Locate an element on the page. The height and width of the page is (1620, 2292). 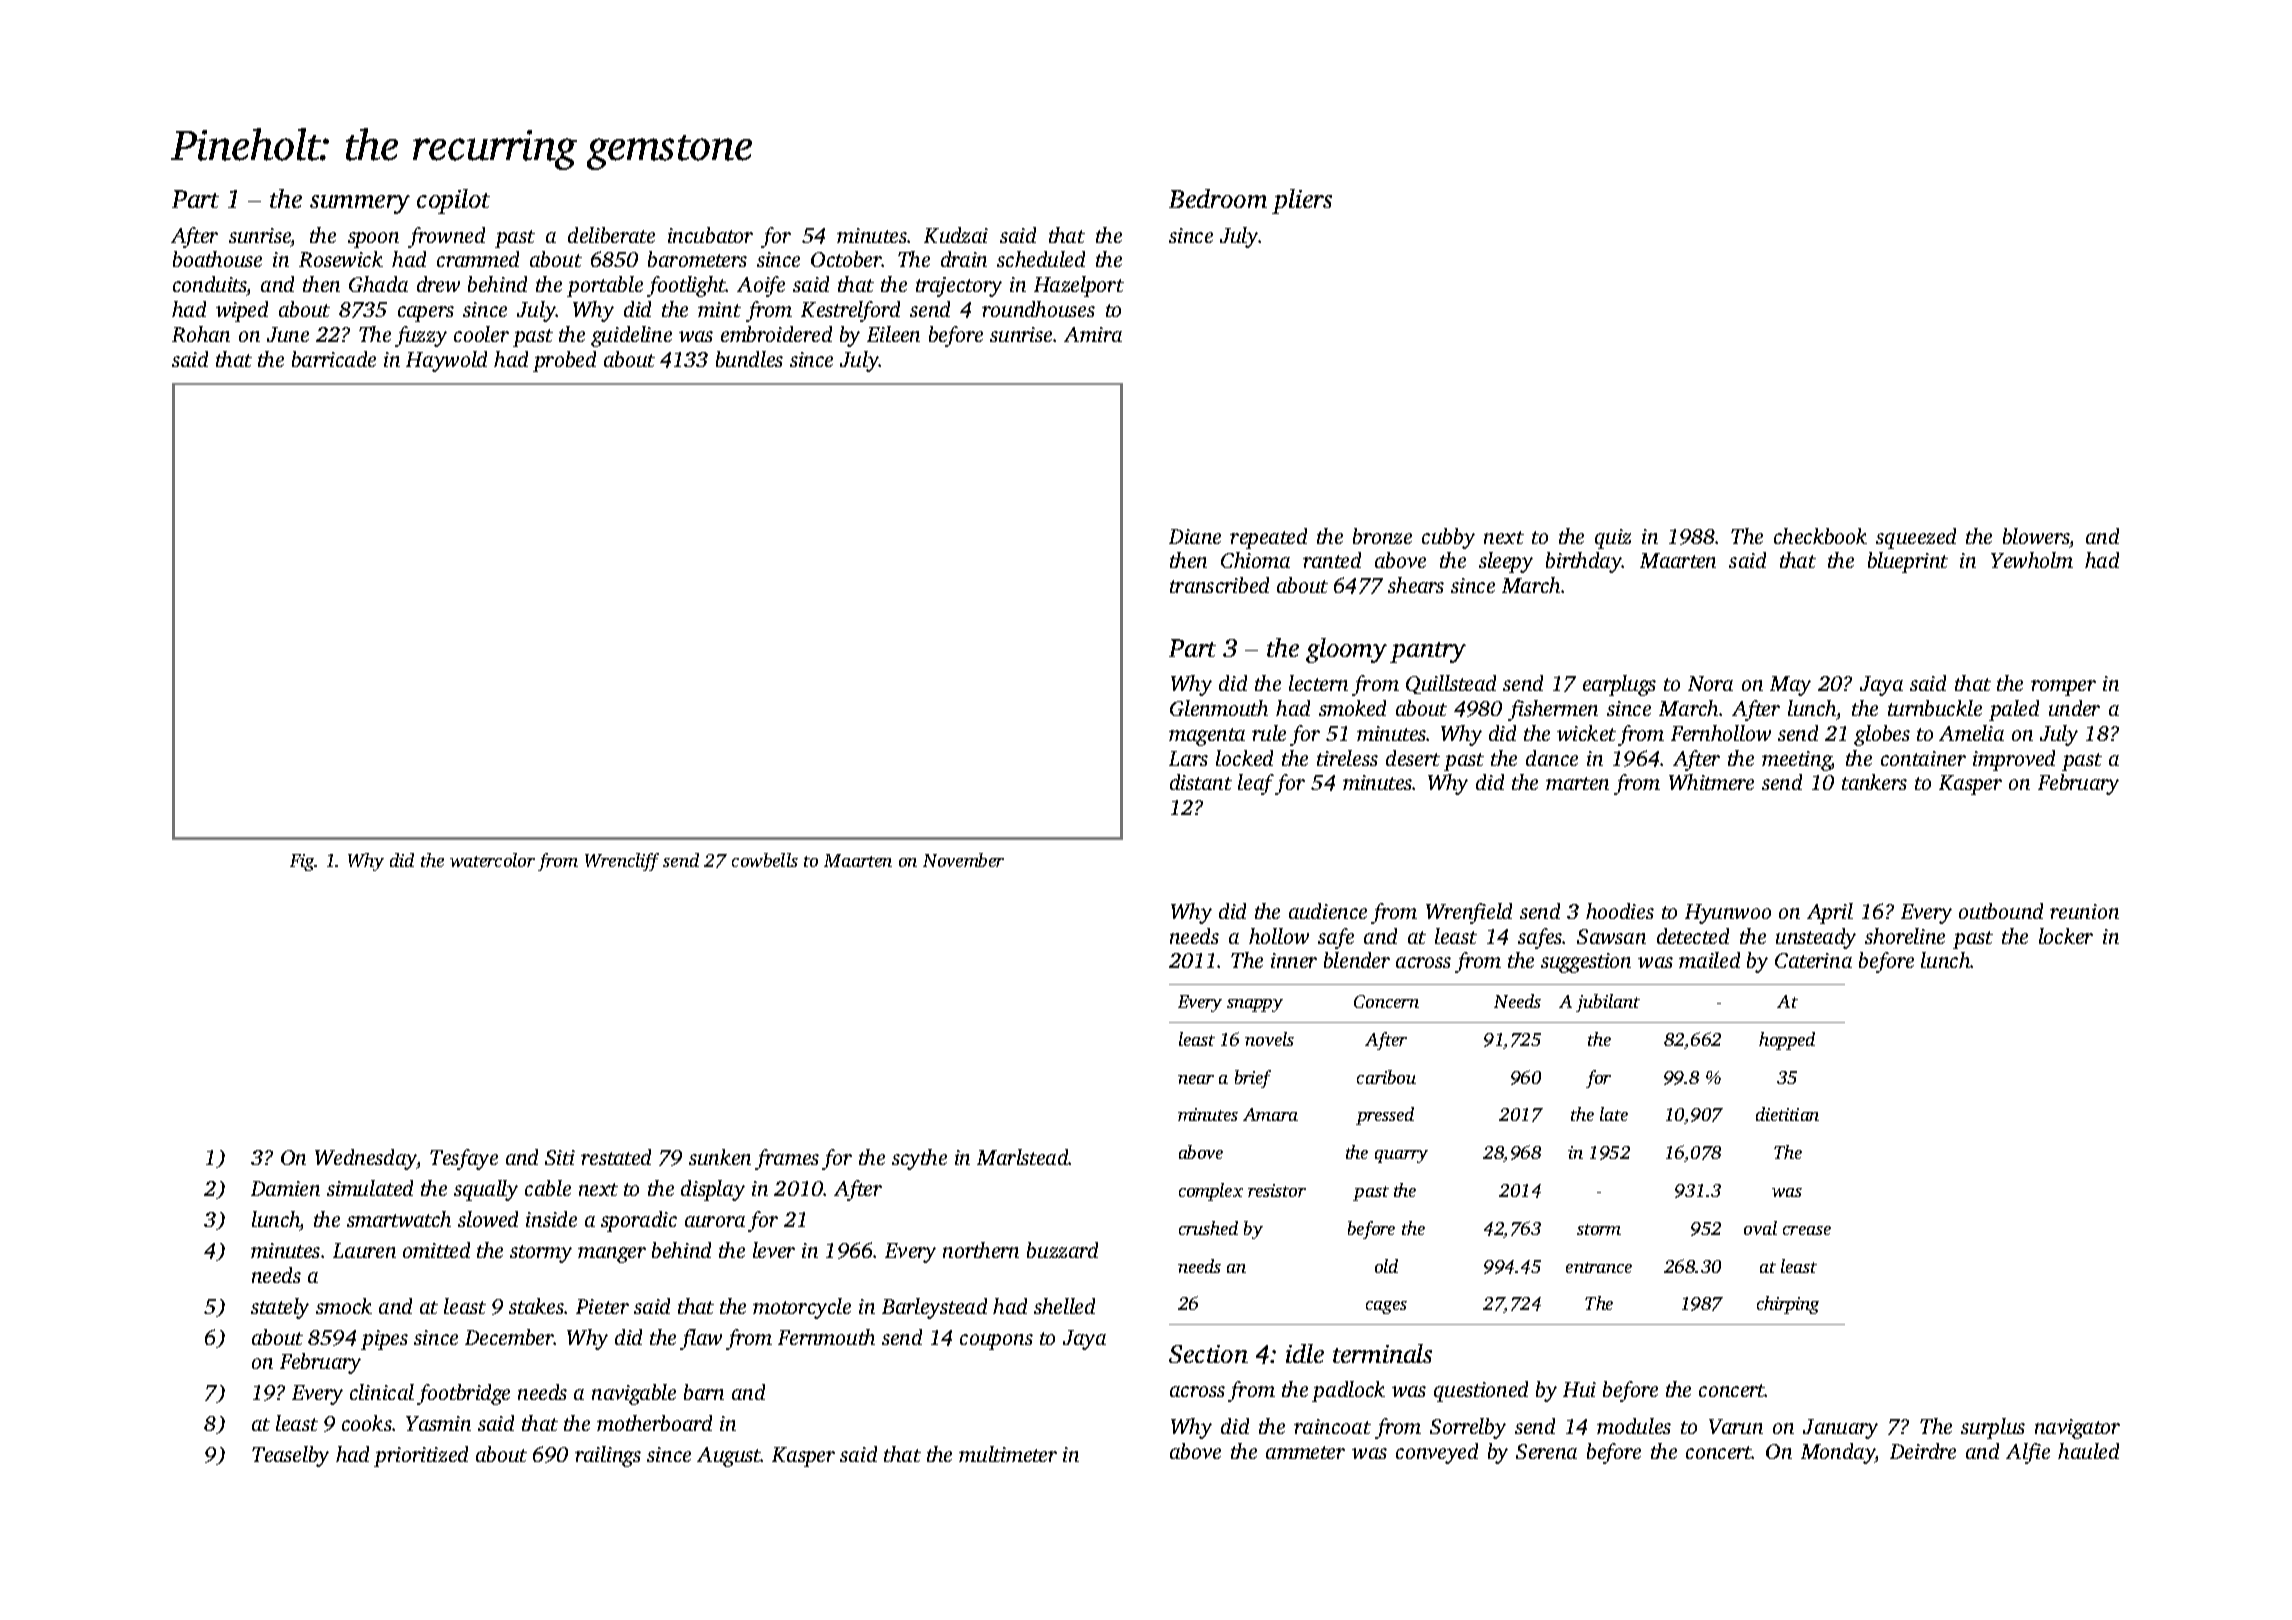
Bedroom is located at coordinates (1218, 198).
